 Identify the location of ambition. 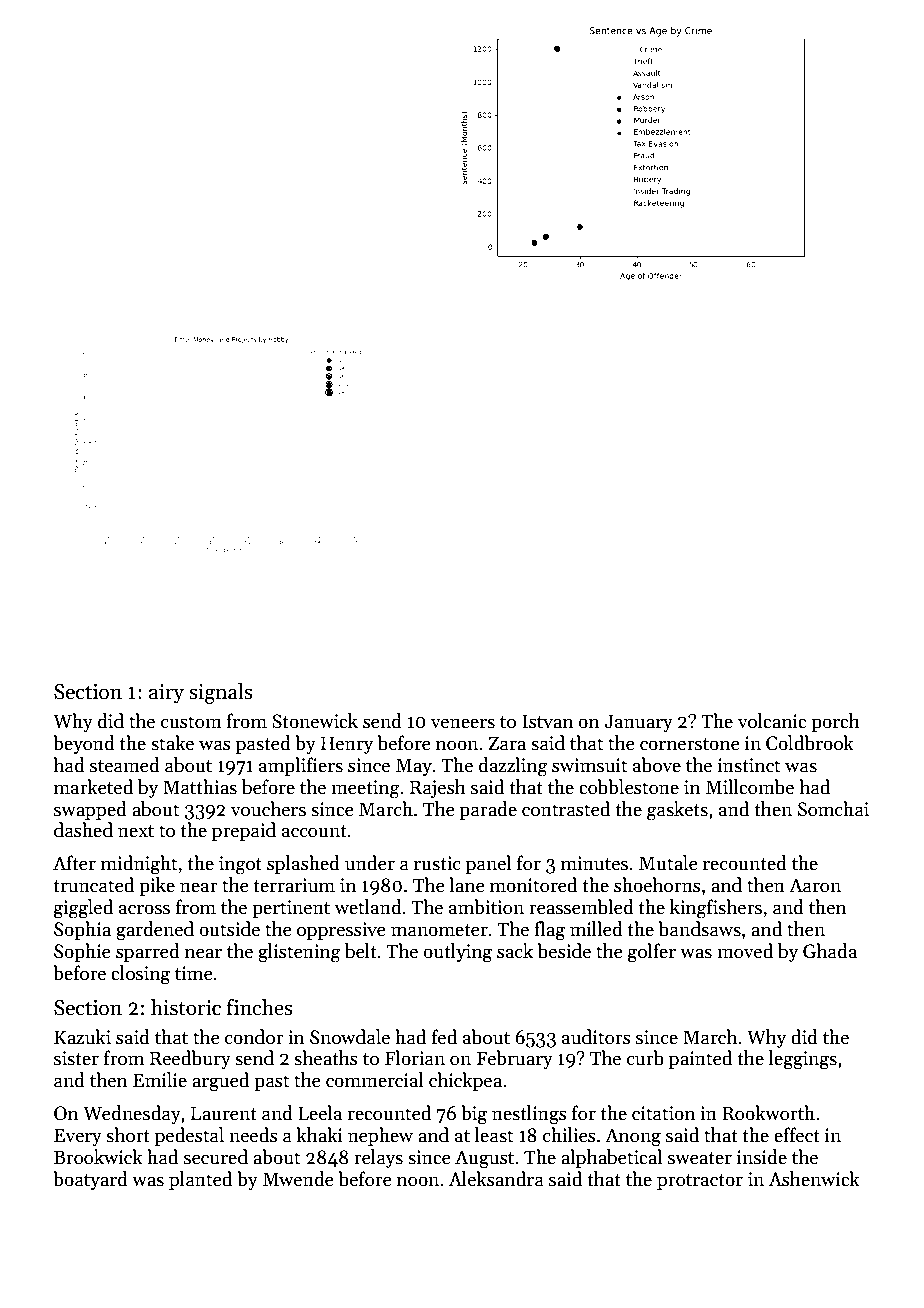
(486, 907).
